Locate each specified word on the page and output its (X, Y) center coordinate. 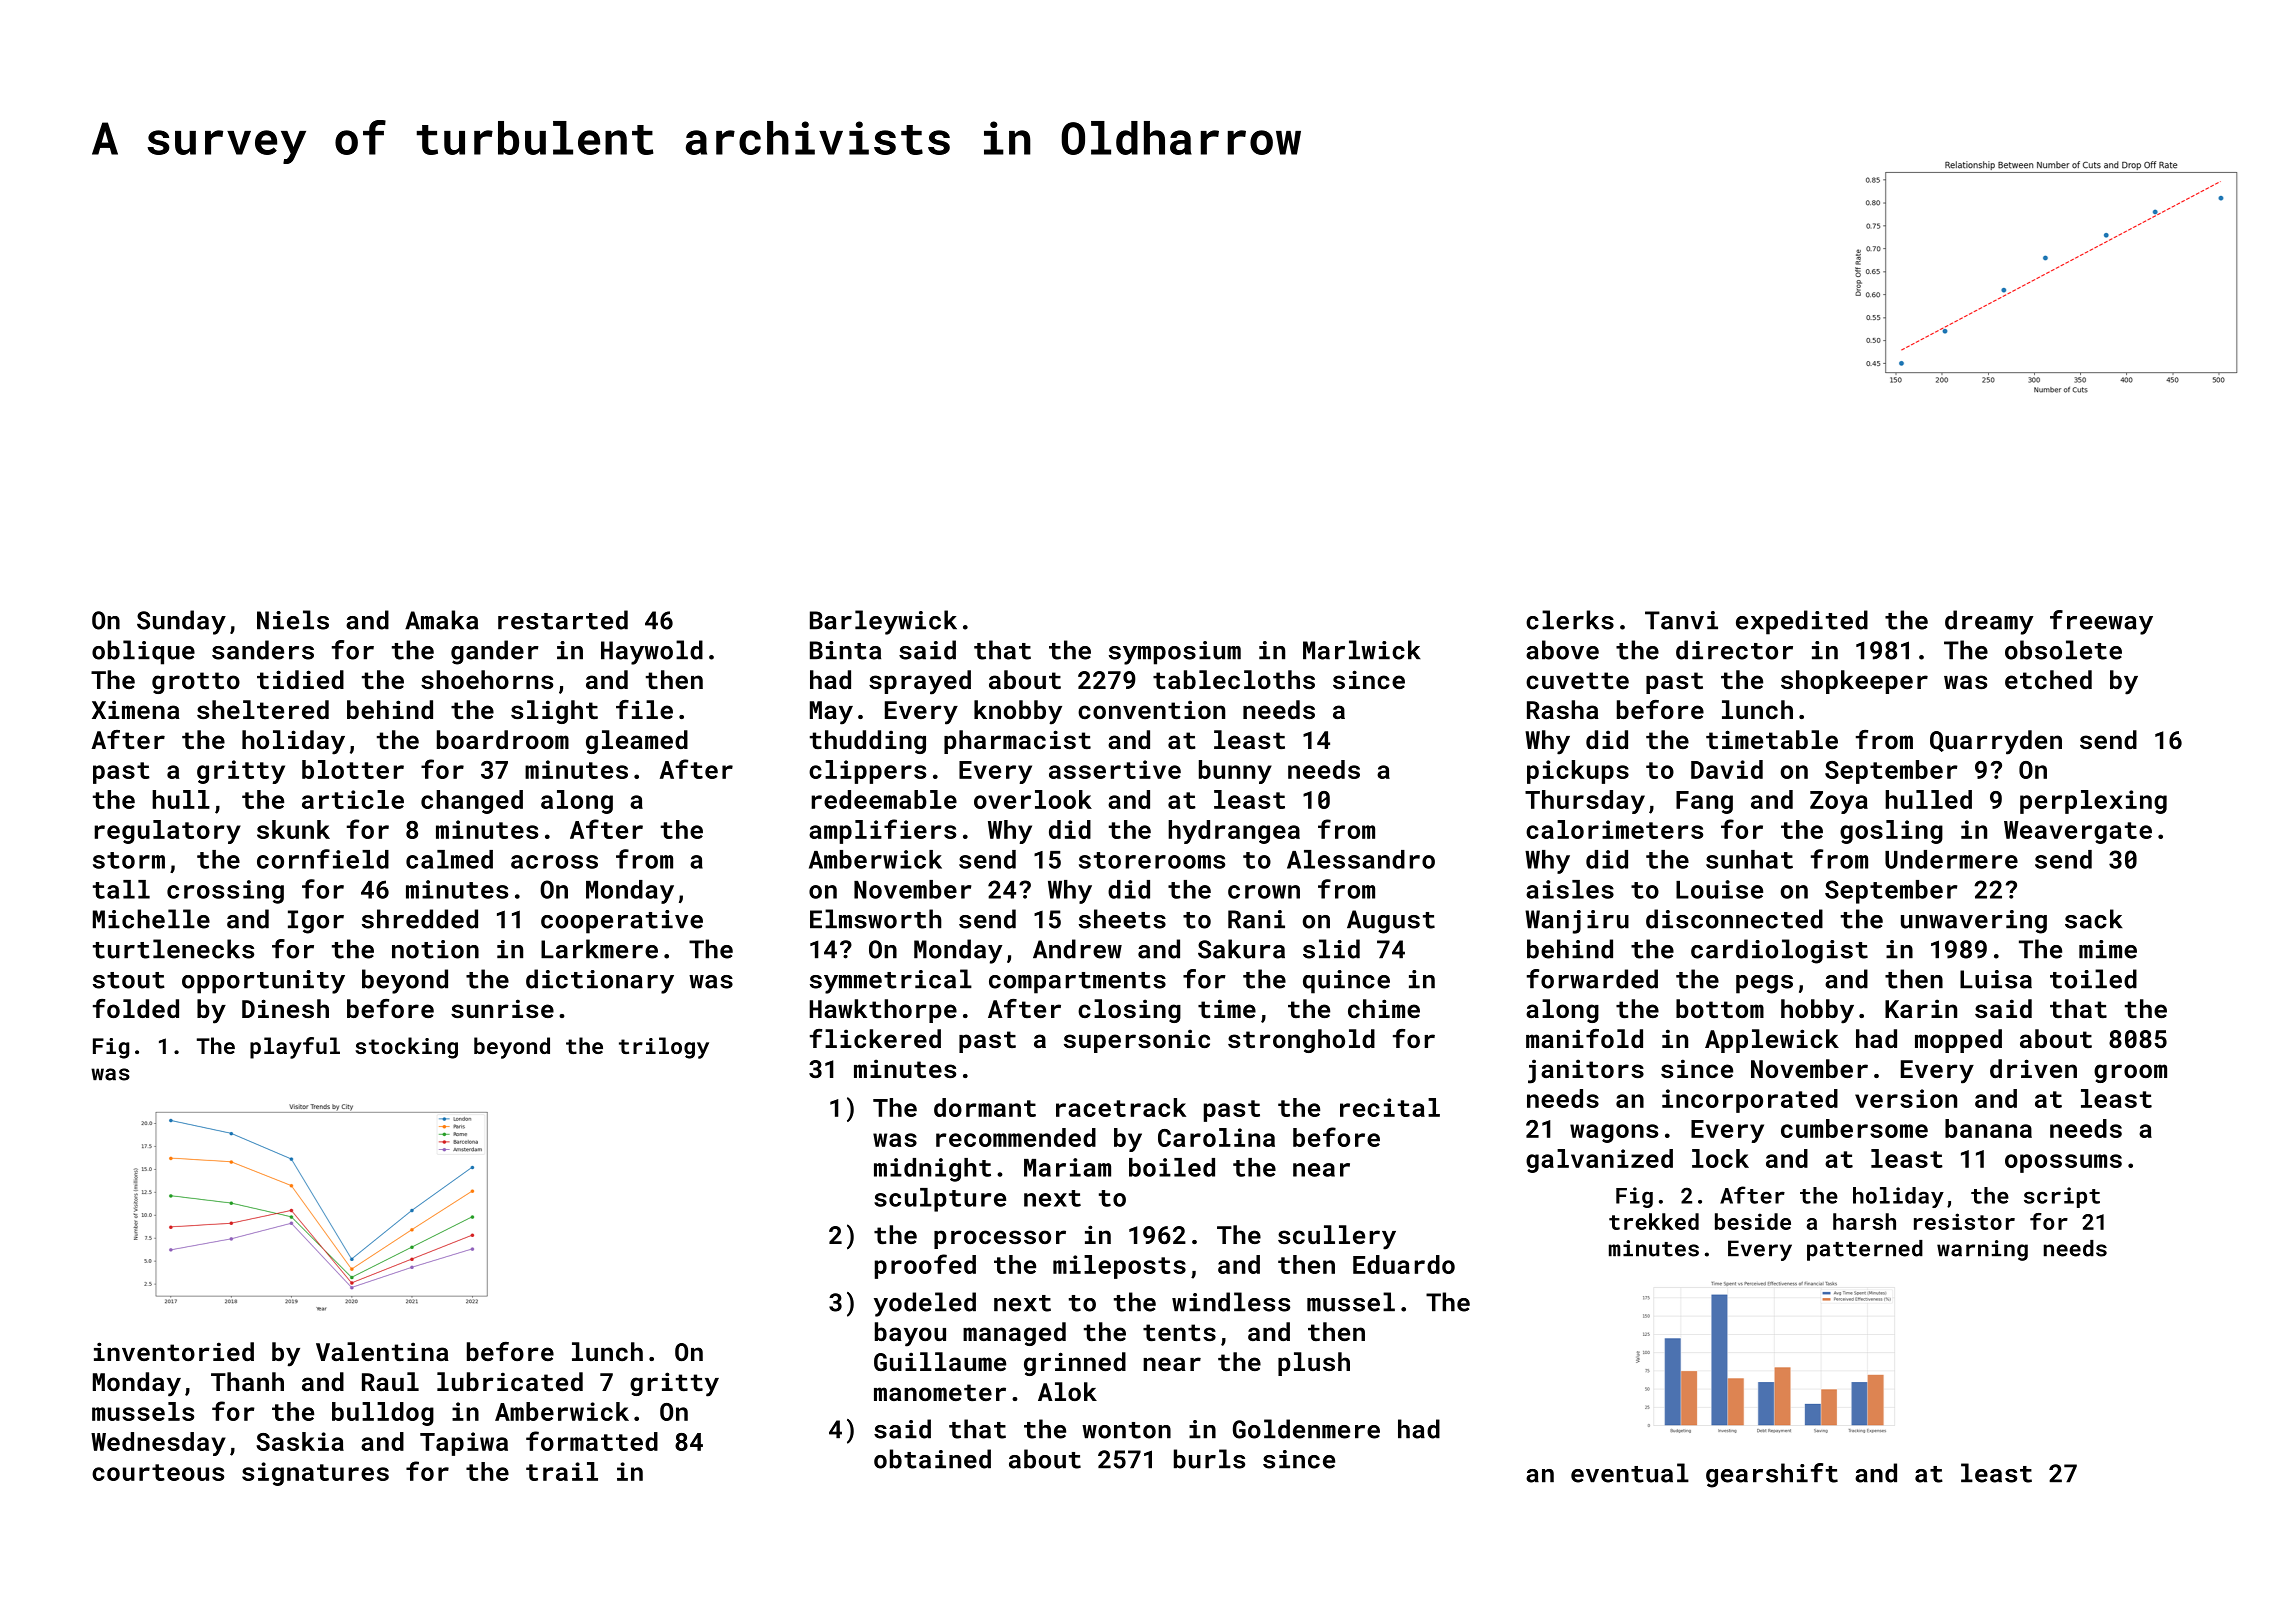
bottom (1720, 1008)
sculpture (940, 1200)
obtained (932, 1459)
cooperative (622, 922)
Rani (1256, 919)
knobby (1018, 712)
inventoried (174, 1351)
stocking (406, 1048)
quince (1346, 982)
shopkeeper (1854, 682)
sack (2094, 919)
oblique (143, 652)
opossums (2063, 1163)
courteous (158, 1472)
